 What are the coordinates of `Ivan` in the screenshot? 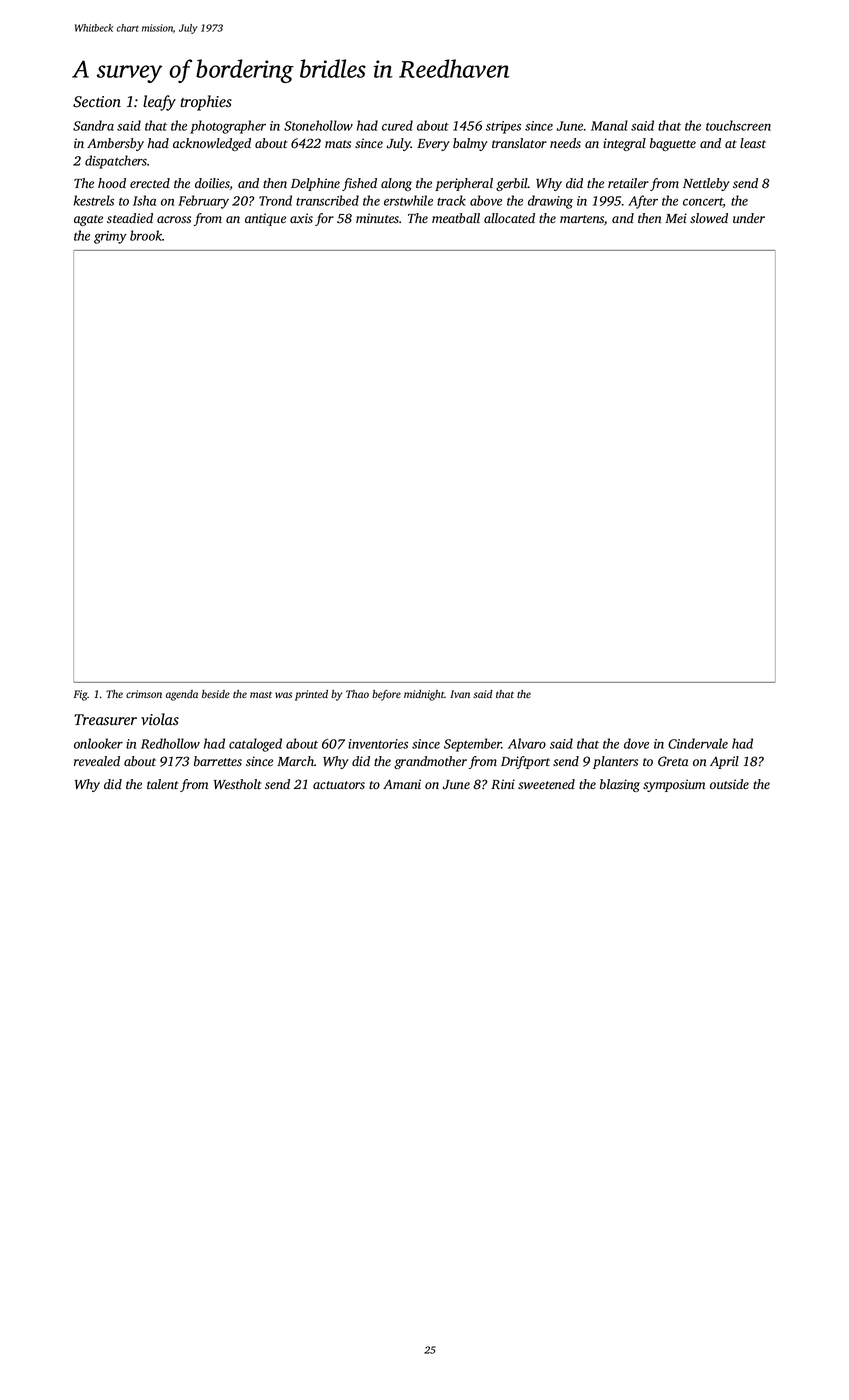 It's located at (460, 694).
